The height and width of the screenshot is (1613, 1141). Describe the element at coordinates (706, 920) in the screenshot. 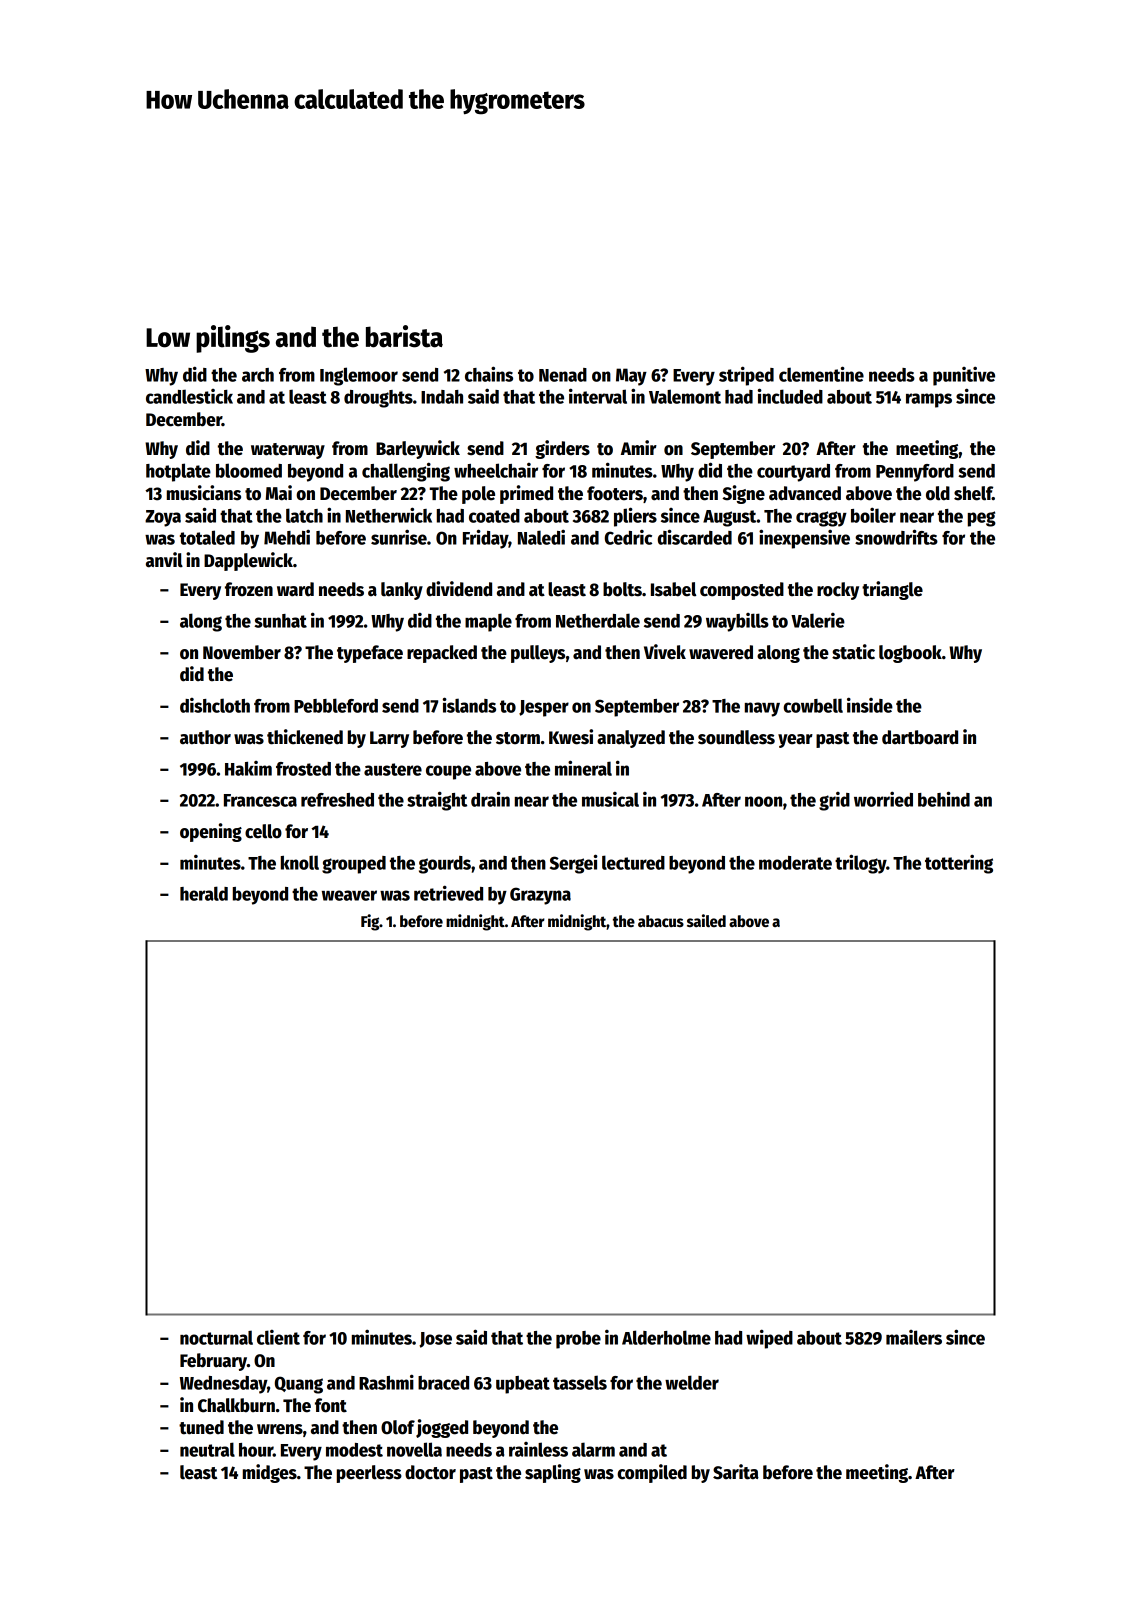

I see `sailed` at that location.
